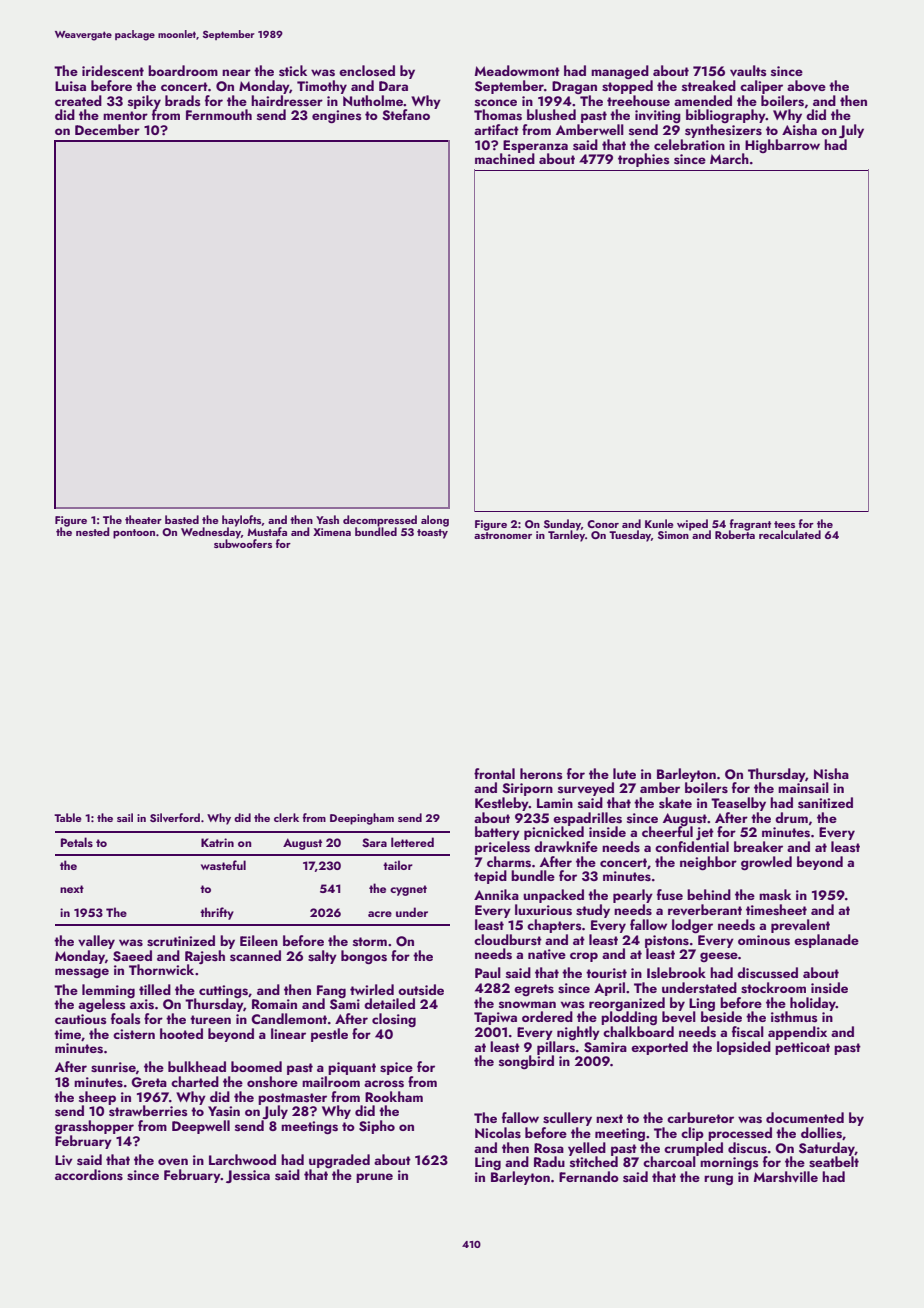 The height and width of the screenshot is (1308, 924). What do you see at coordinates (726, 116) in the screenshot?
I see `bibliography` at bounding box center [726, 116].
